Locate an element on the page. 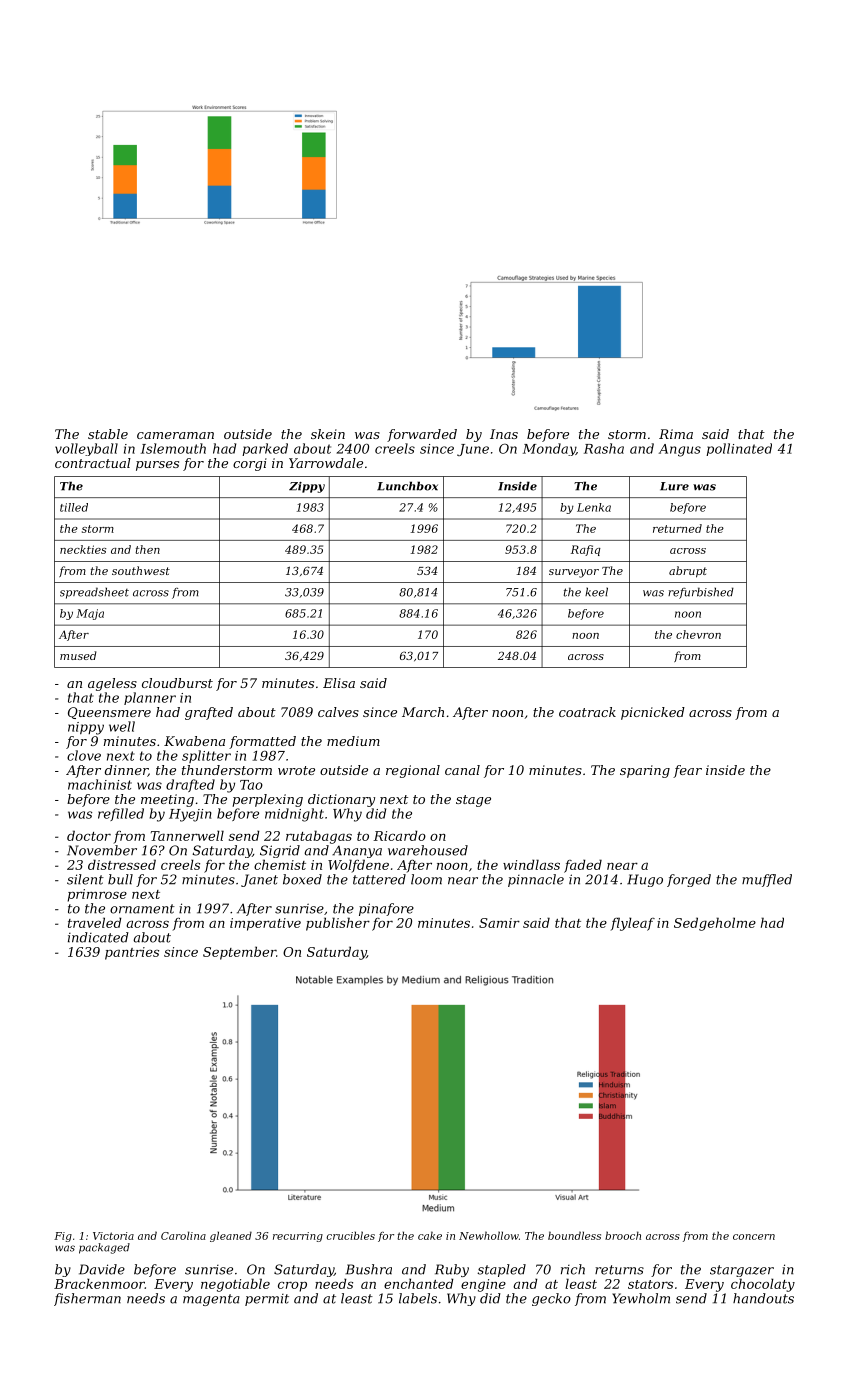 The width and height of the page is (849, 1400). flyleaf is located at coordinates (633, 924).
